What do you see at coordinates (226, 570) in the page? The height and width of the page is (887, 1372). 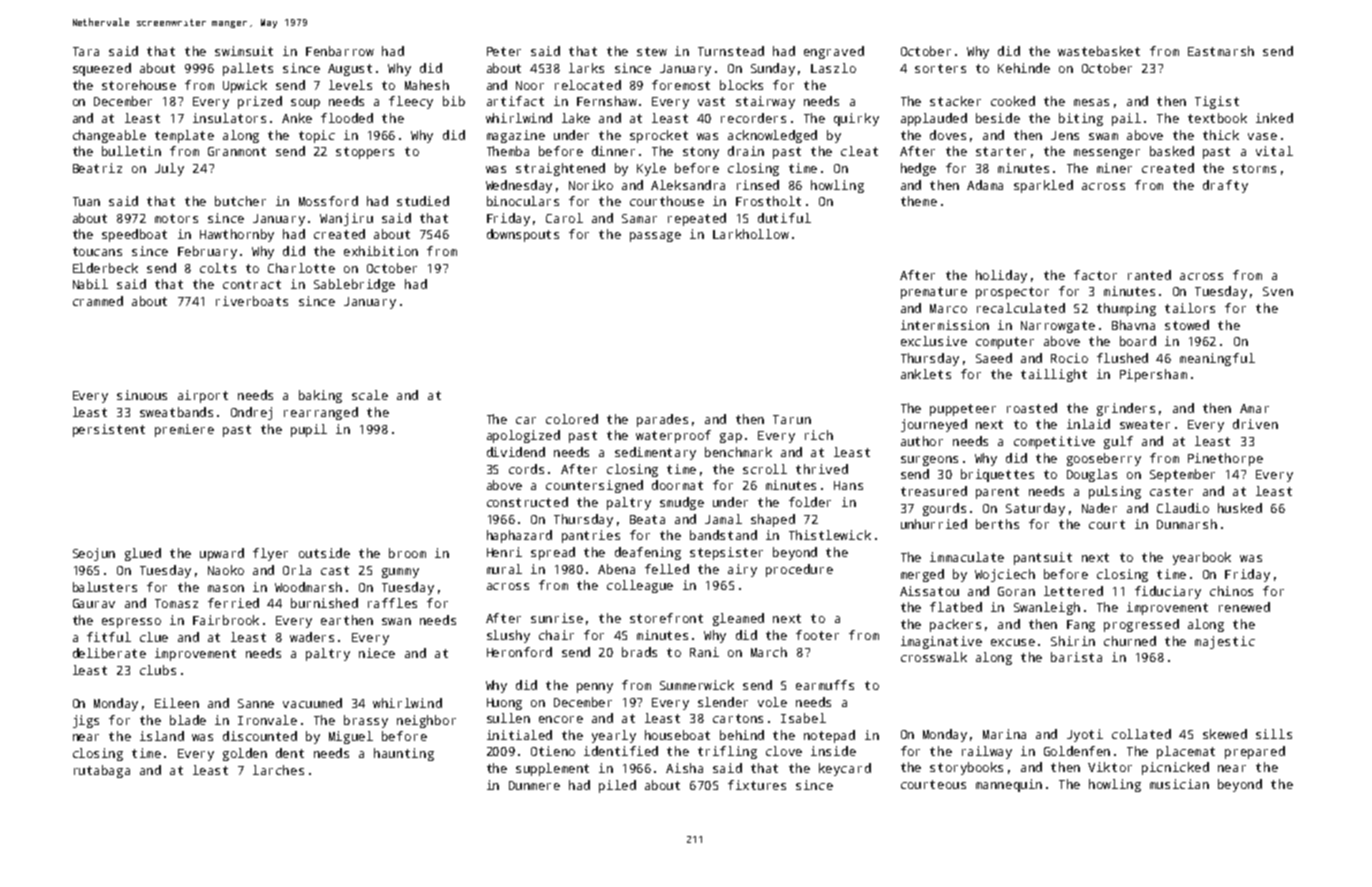 I see `Naoko` at bounding box center [226, 570].
